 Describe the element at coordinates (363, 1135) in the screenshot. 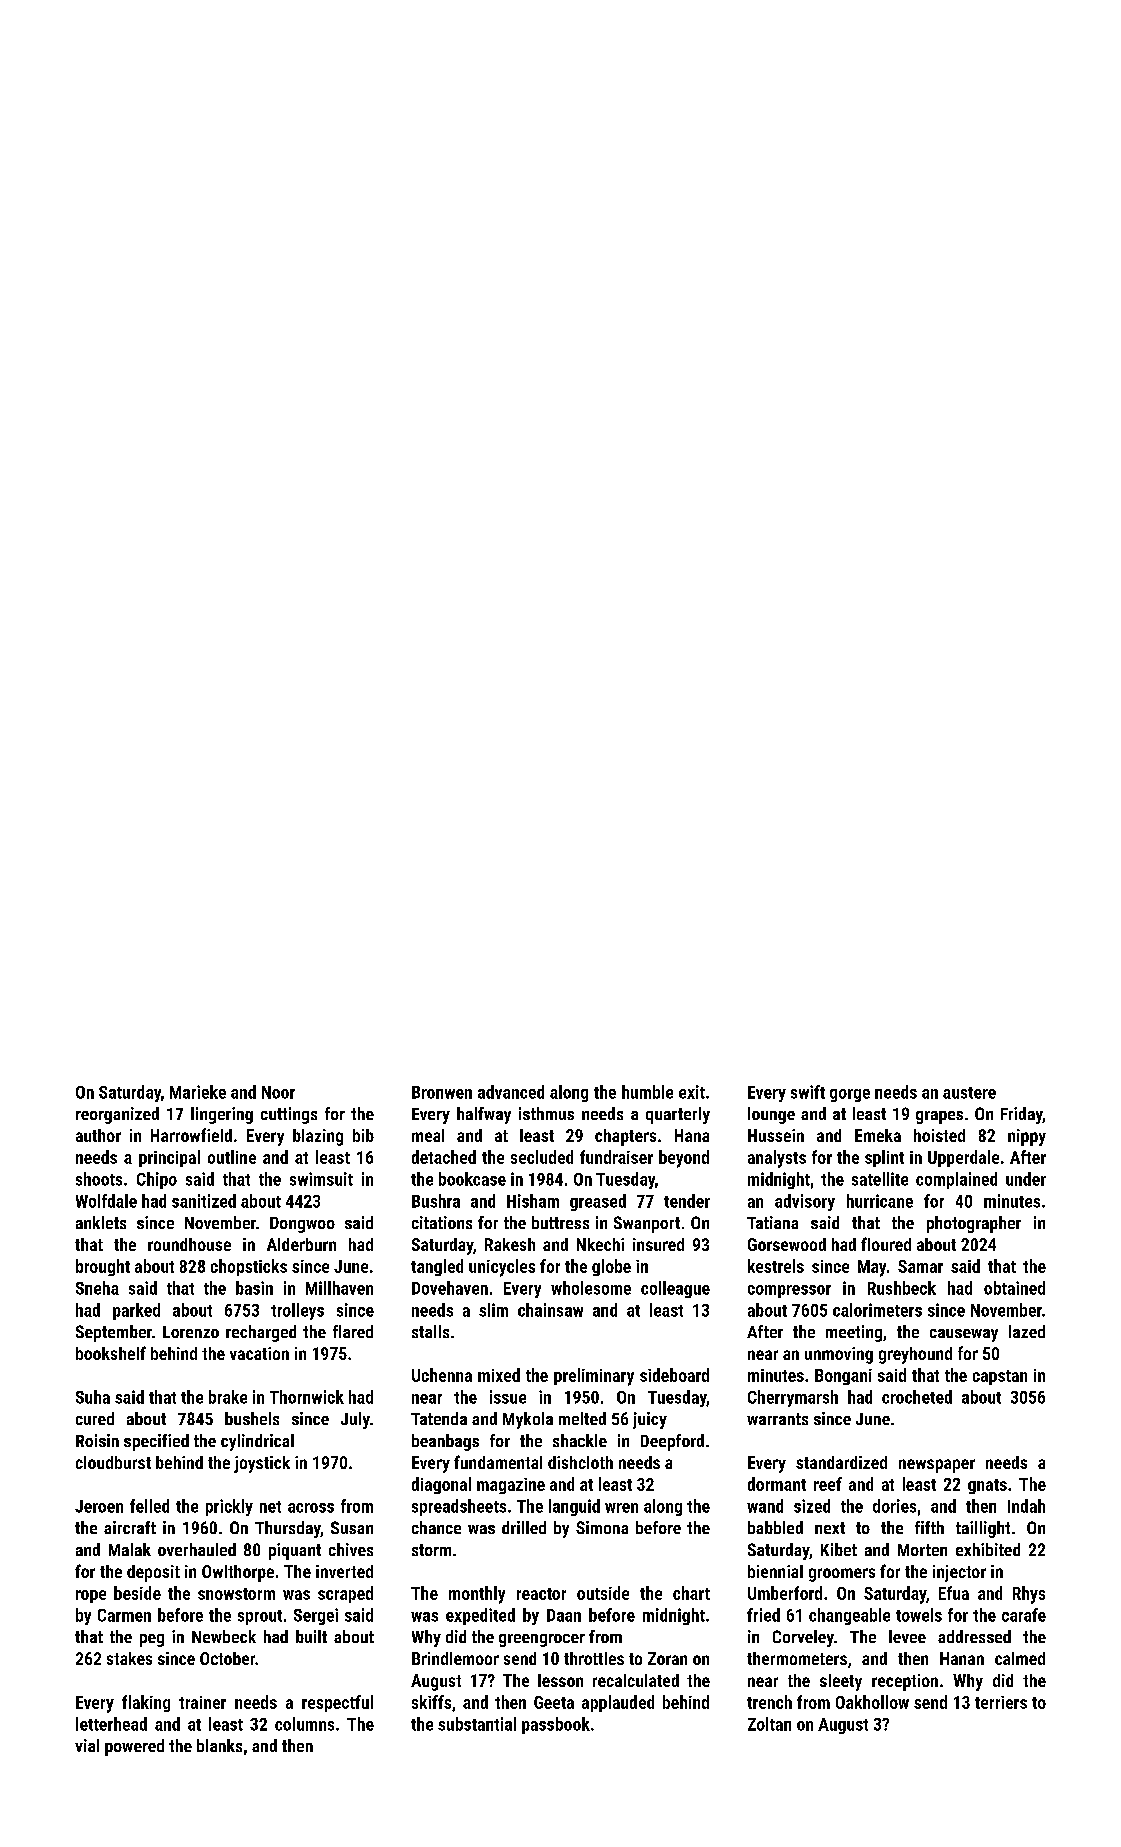

I see `bib` at that location.
